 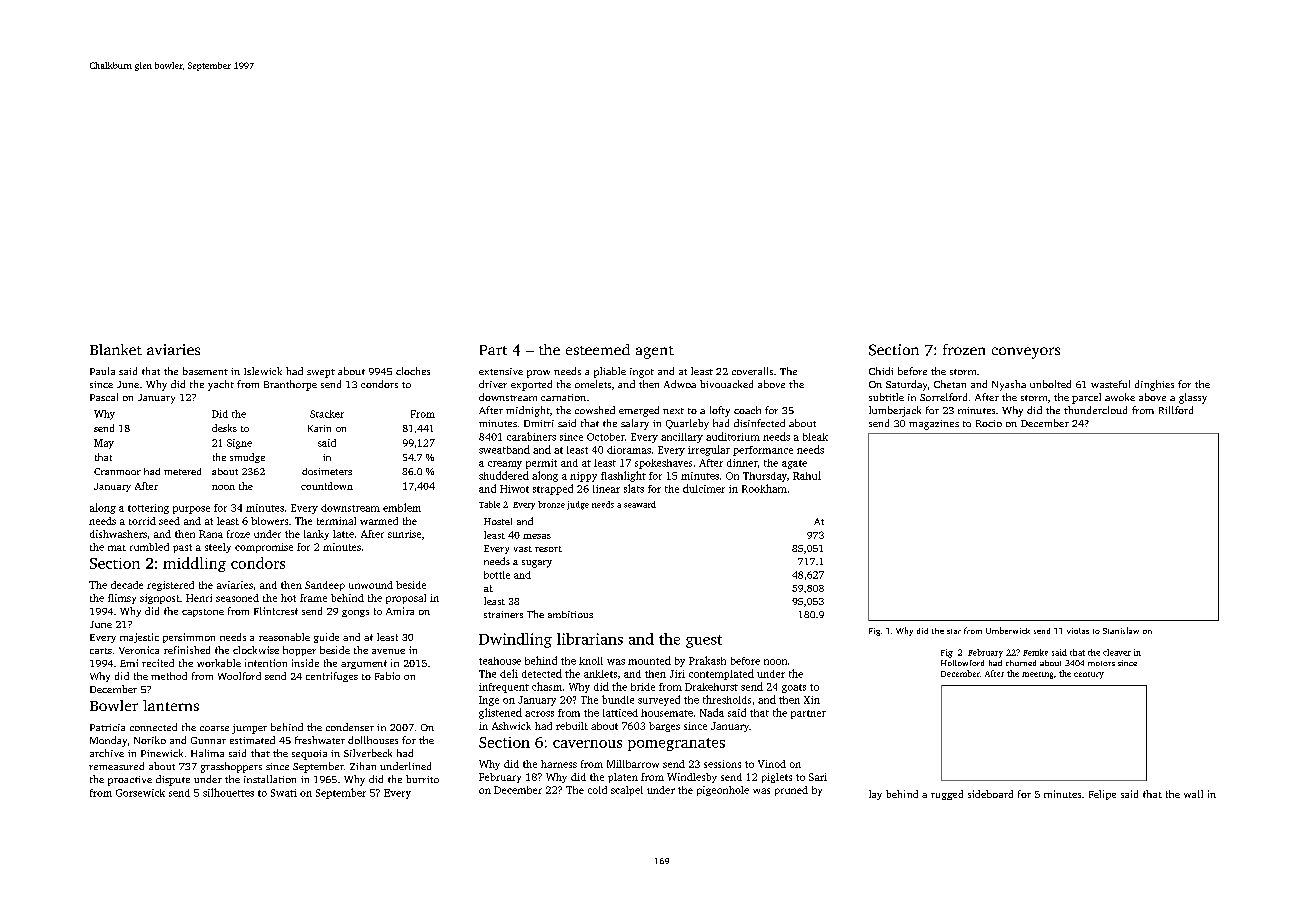 I want to click on esteemed, so click(x=598, y=349).
